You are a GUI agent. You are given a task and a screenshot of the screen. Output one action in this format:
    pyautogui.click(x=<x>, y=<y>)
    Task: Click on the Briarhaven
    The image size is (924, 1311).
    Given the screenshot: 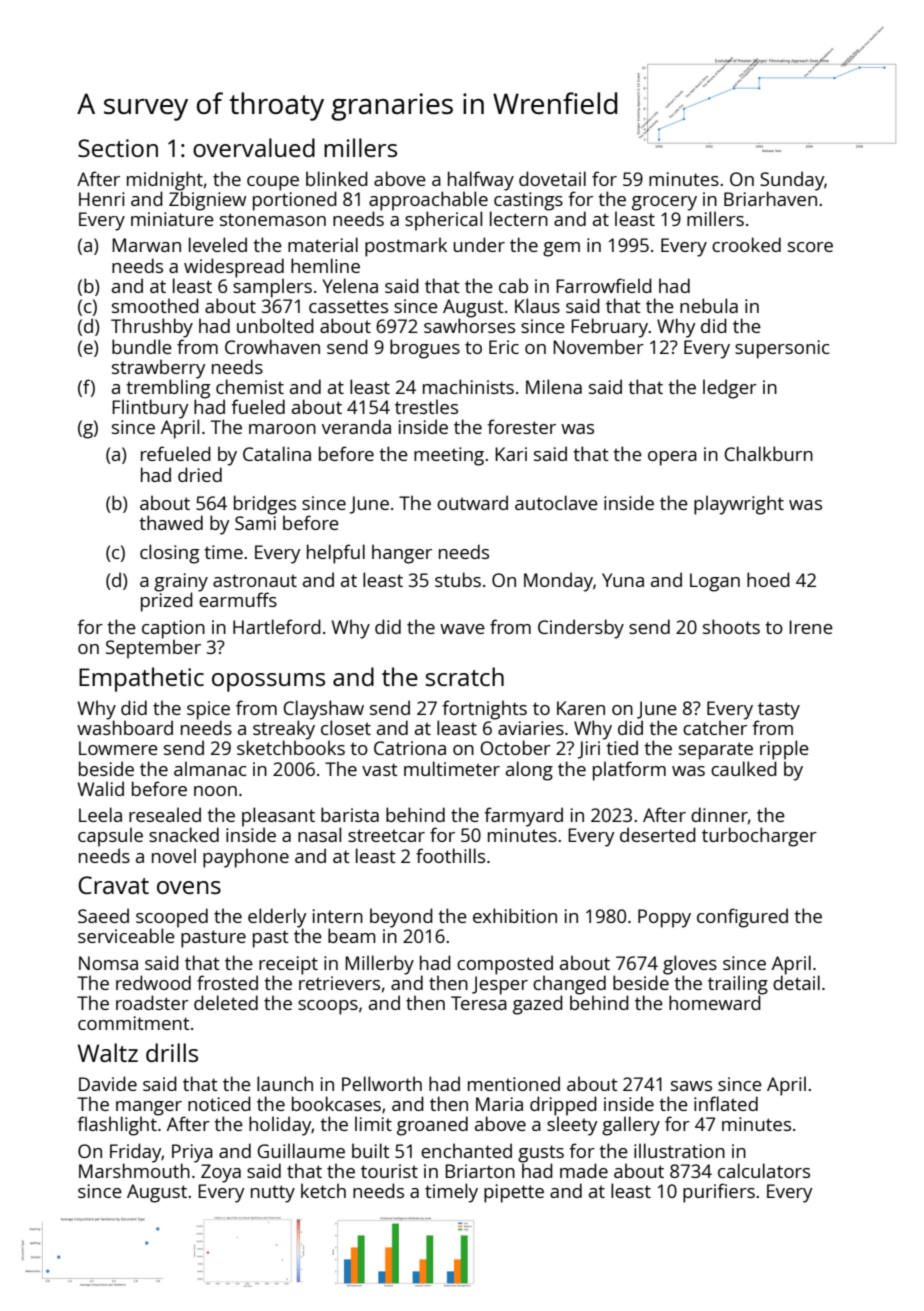 What is the action you would take?
    pyautogui.click(x=770, y=198)
